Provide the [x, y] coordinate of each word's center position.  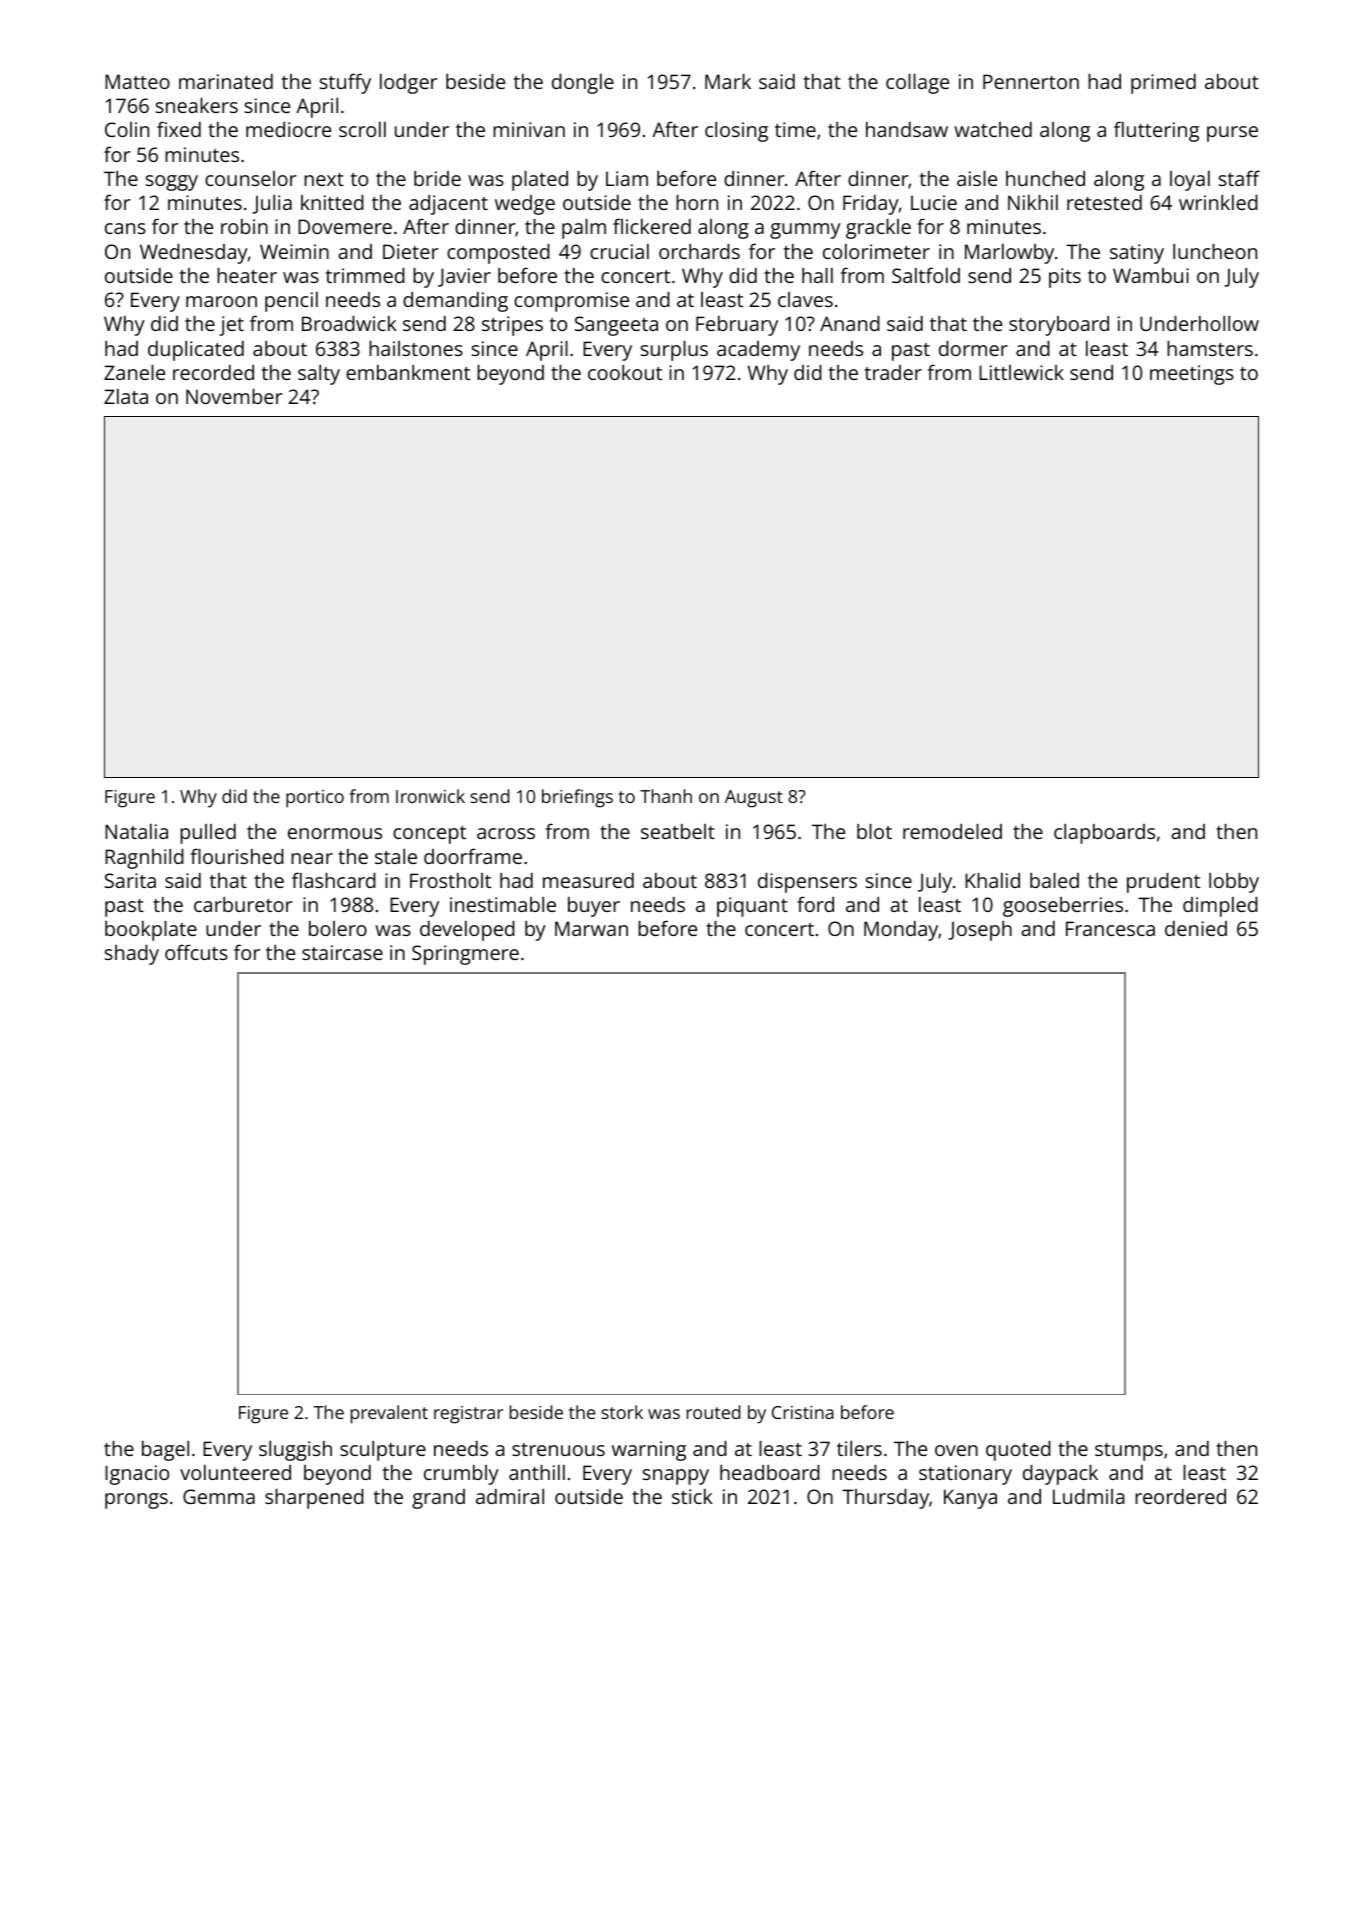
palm [584, 229]
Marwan [591, 928]
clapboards [1104, 834]
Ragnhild [144, 859]
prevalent [389, 1414]
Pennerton [1031, 81]
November [234, 396]
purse [1232, 134]
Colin [127, 129]
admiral [510, 1496]
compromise [571, 302]
